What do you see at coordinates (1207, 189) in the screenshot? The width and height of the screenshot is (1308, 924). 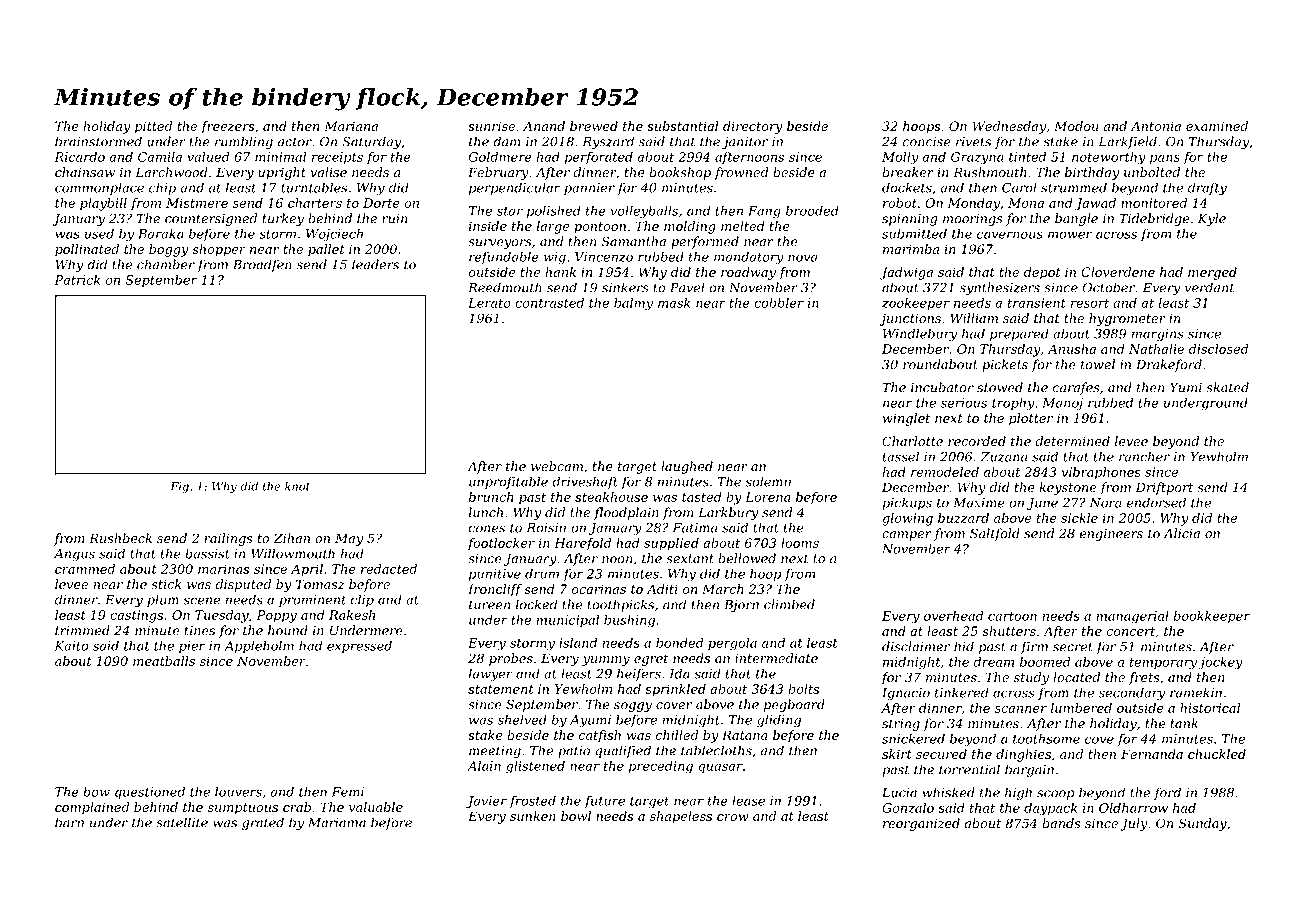 I see `drafty` at bounding box center [1207, 189].
